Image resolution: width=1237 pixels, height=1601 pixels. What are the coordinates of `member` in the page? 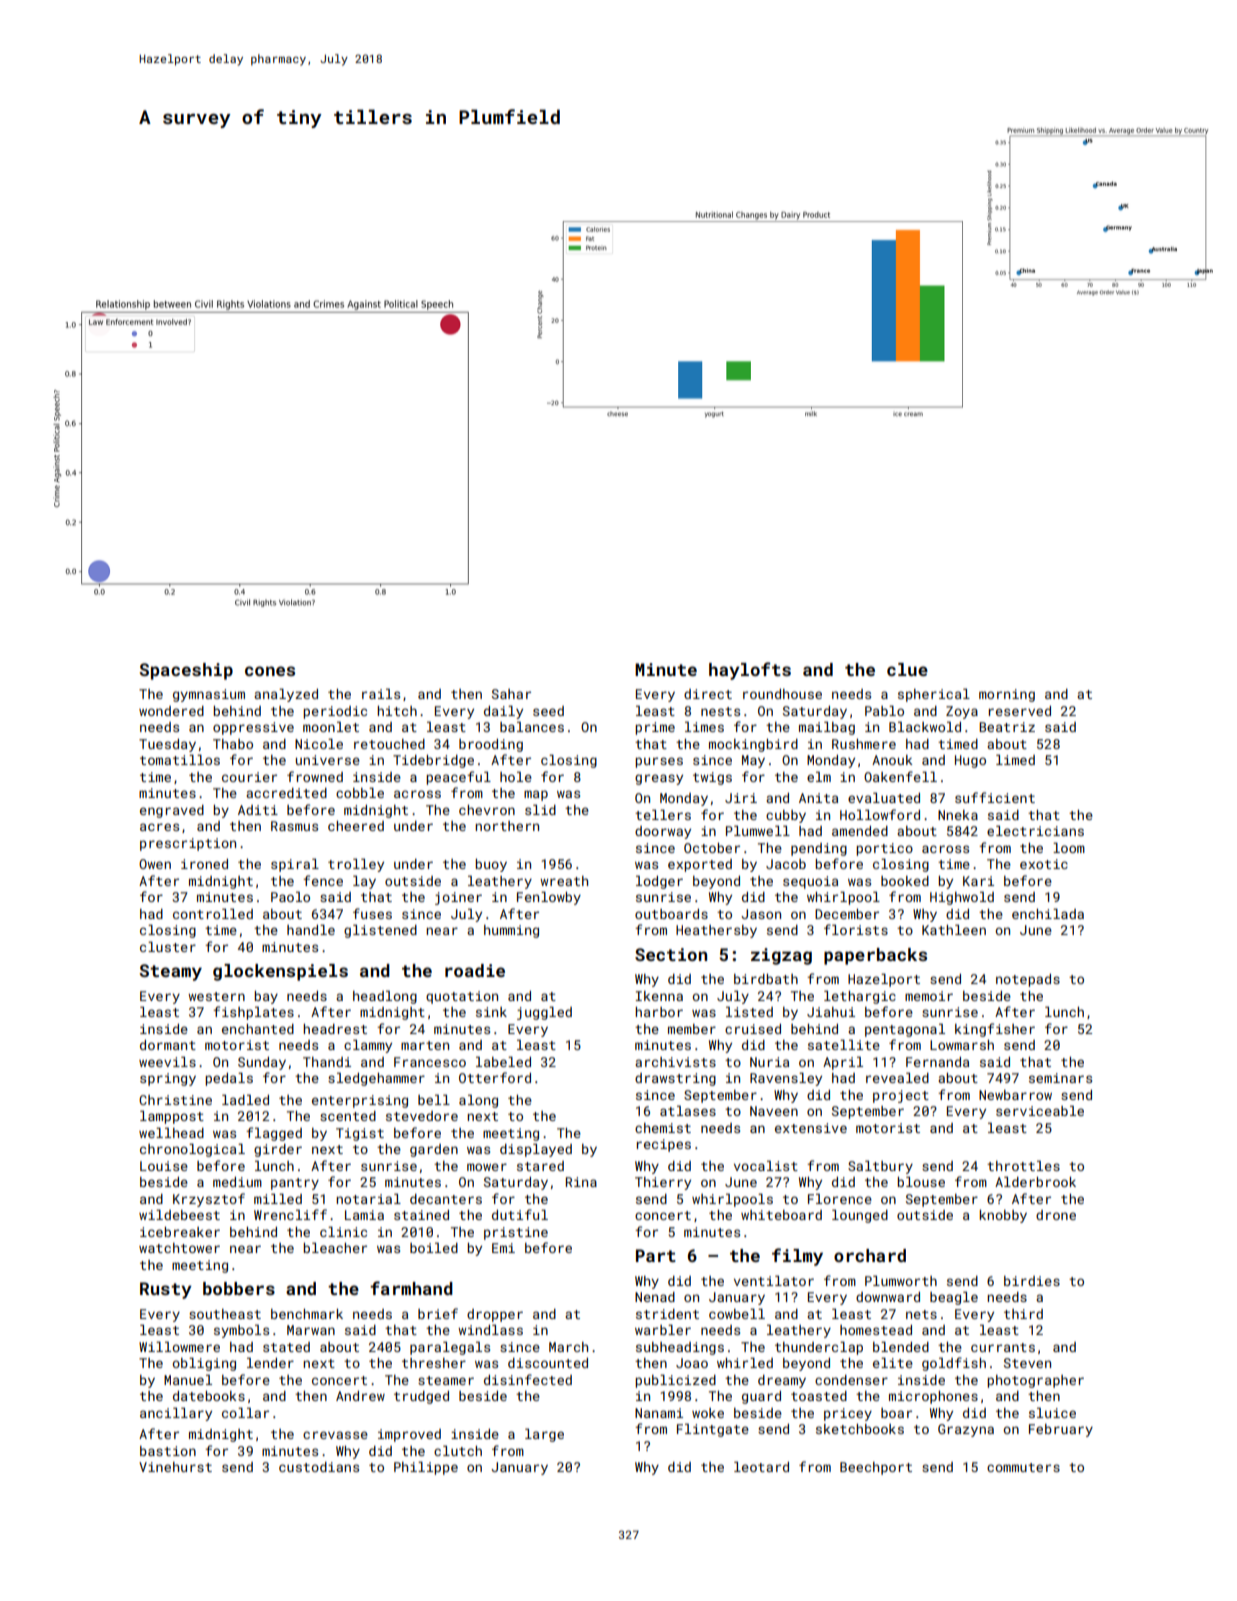 It's located at (692, 1029).
